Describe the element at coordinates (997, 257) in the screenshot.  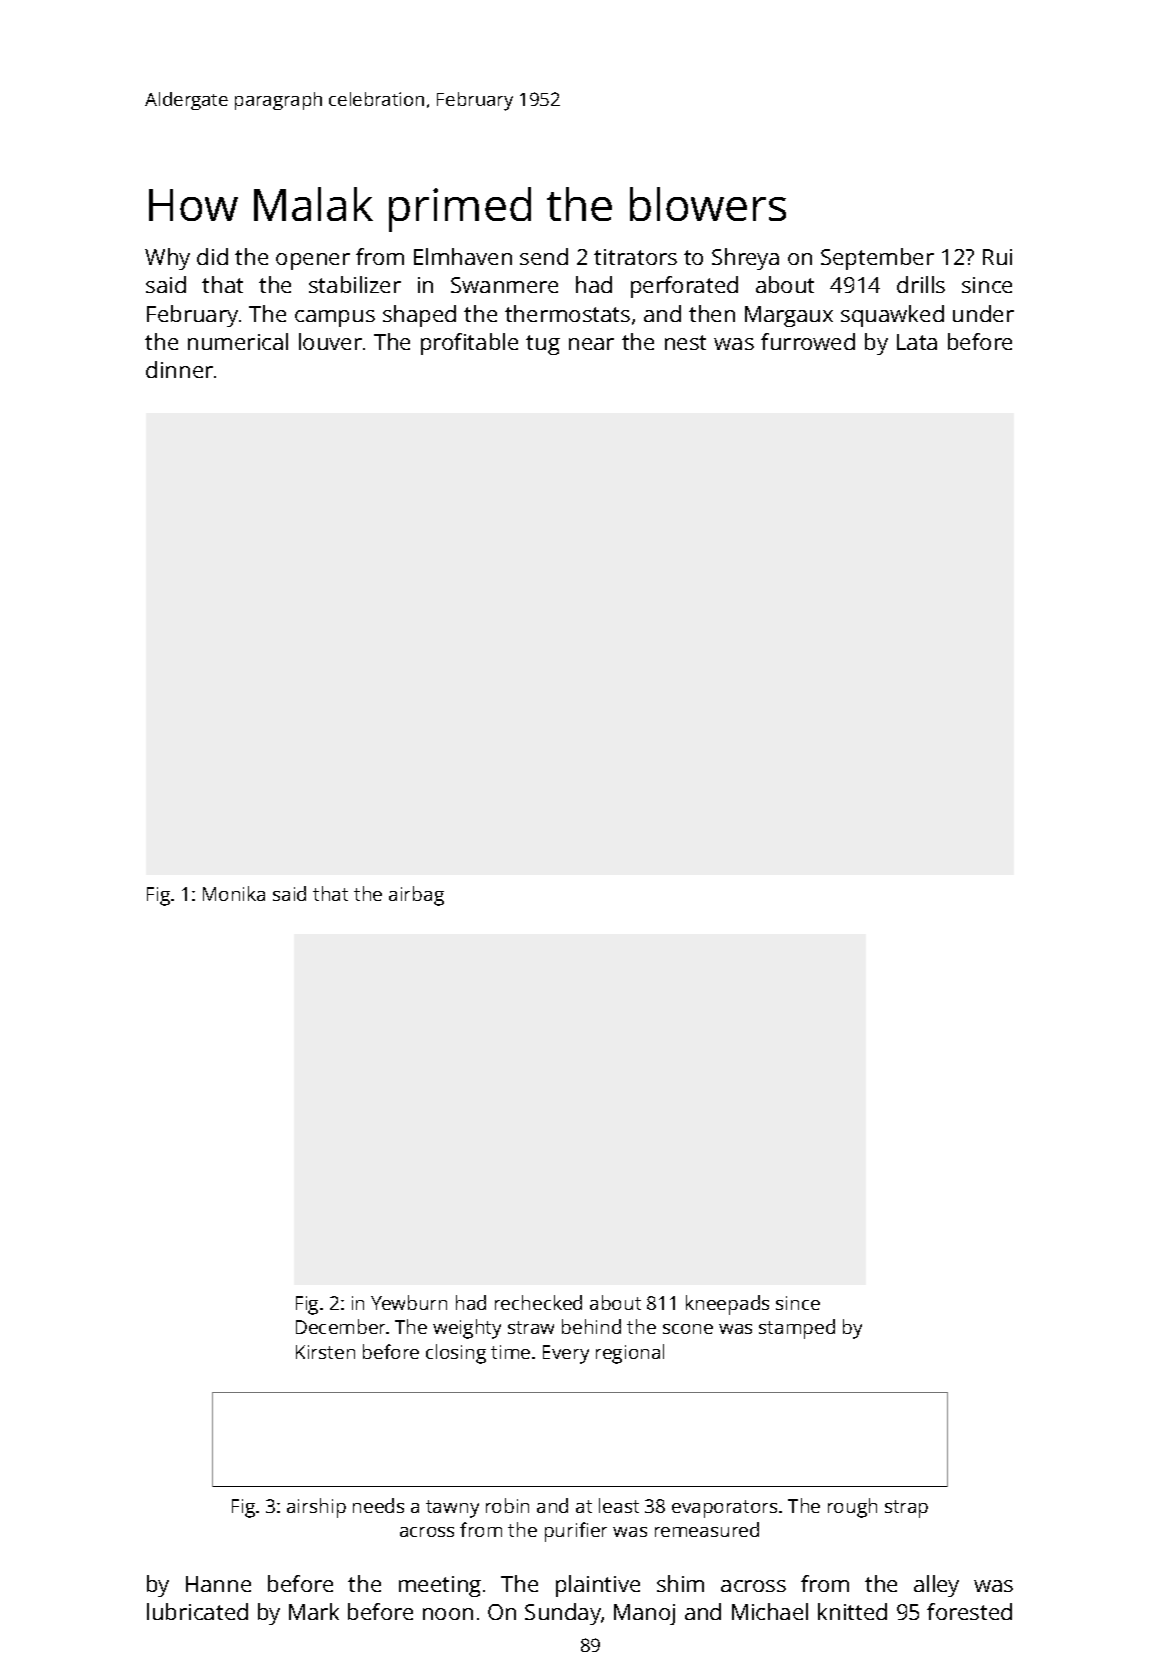
I see `Rui` at that location.
